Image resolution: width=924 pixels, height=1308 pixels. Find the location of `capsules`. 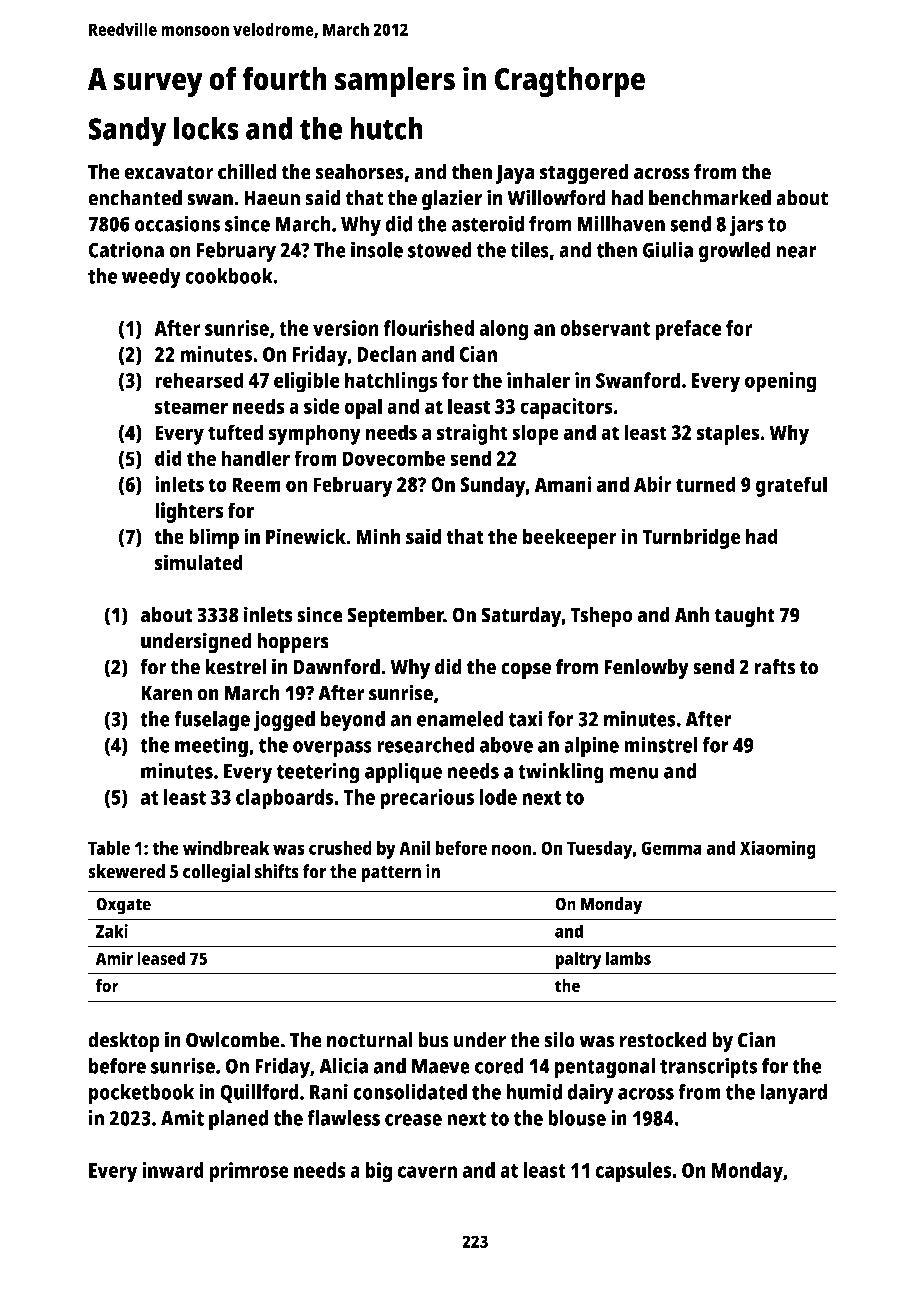

capsules is located at coordinates (633, 1172).
